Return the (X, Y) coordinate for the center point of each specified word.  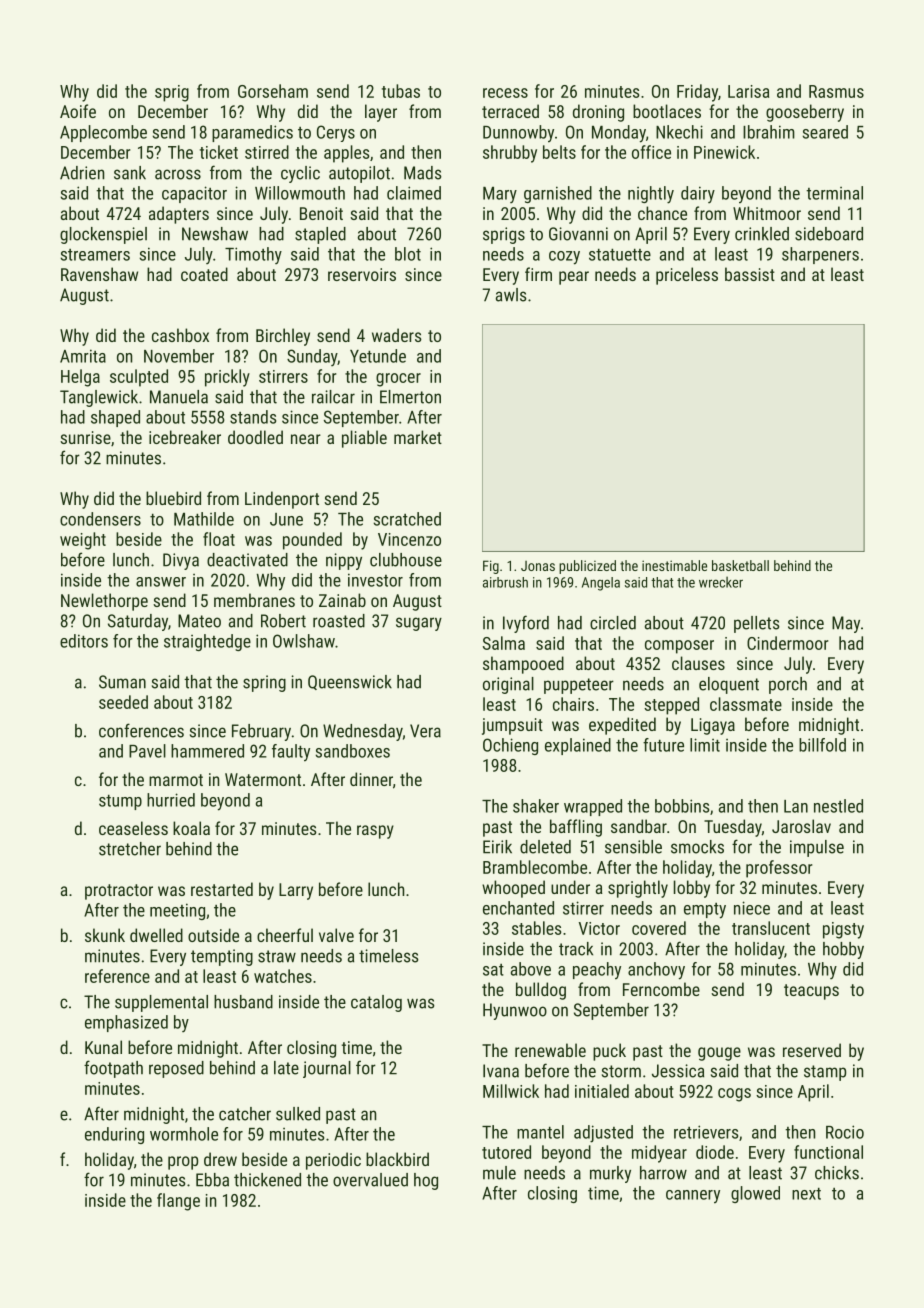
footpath (113, 1069)
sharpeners (820, 255)
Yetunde (378, 356)
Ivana (501, 1071)
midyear (659, 1154)
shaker (536, 806)
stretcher (130, 849)
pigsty (843, 930)
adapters (179, 215)
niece (752, 908)
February (261, 732)
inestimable (674, 565)
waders (397, 335)
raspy (375, 832)
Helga (80, 378)
